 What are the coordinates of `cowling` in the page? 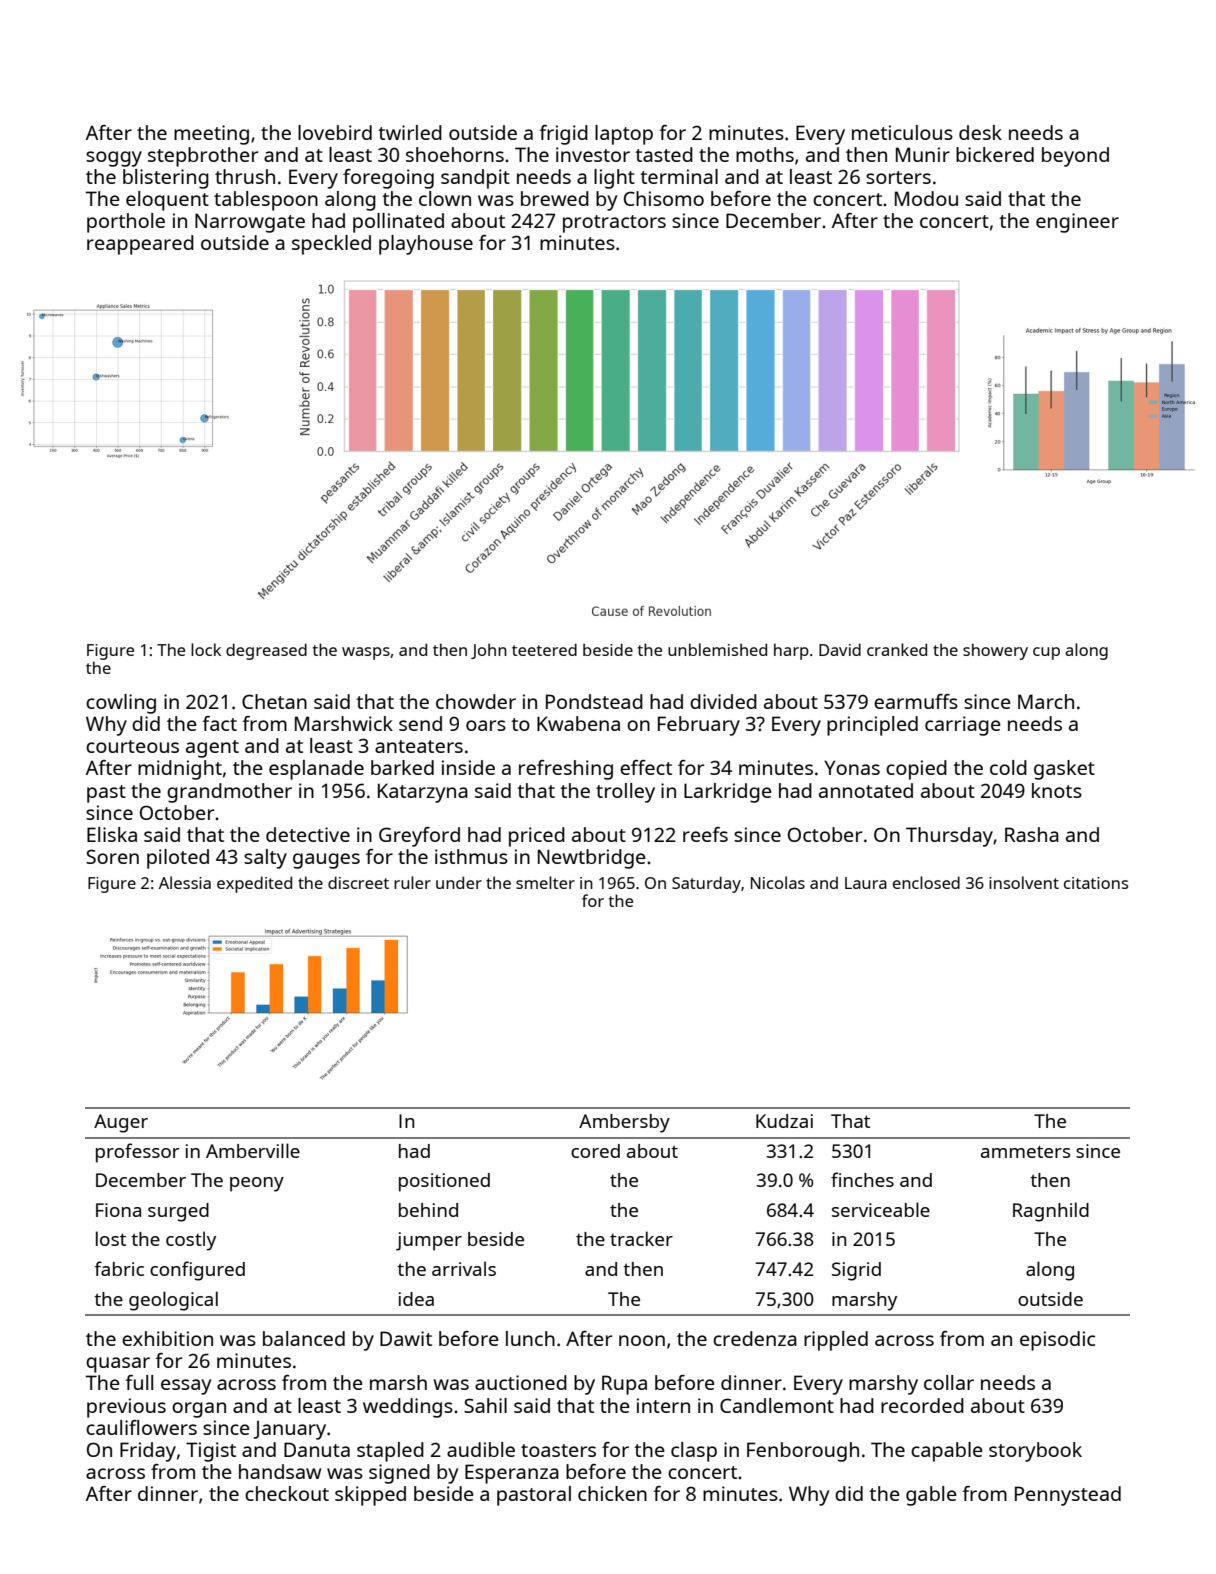 It's located at (121, 704).
